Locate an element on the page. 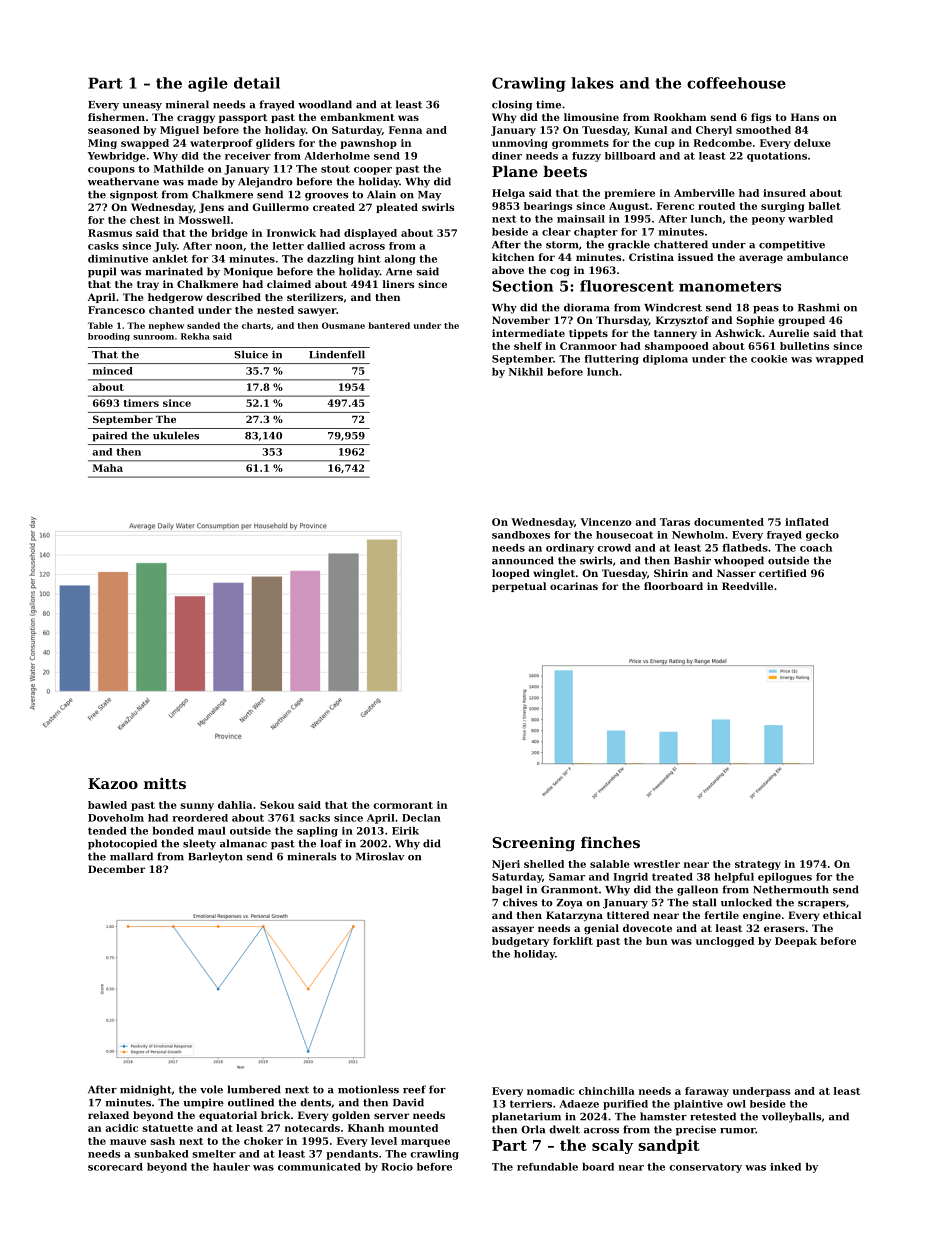  Sekou is located at coordinates (277, 805).
